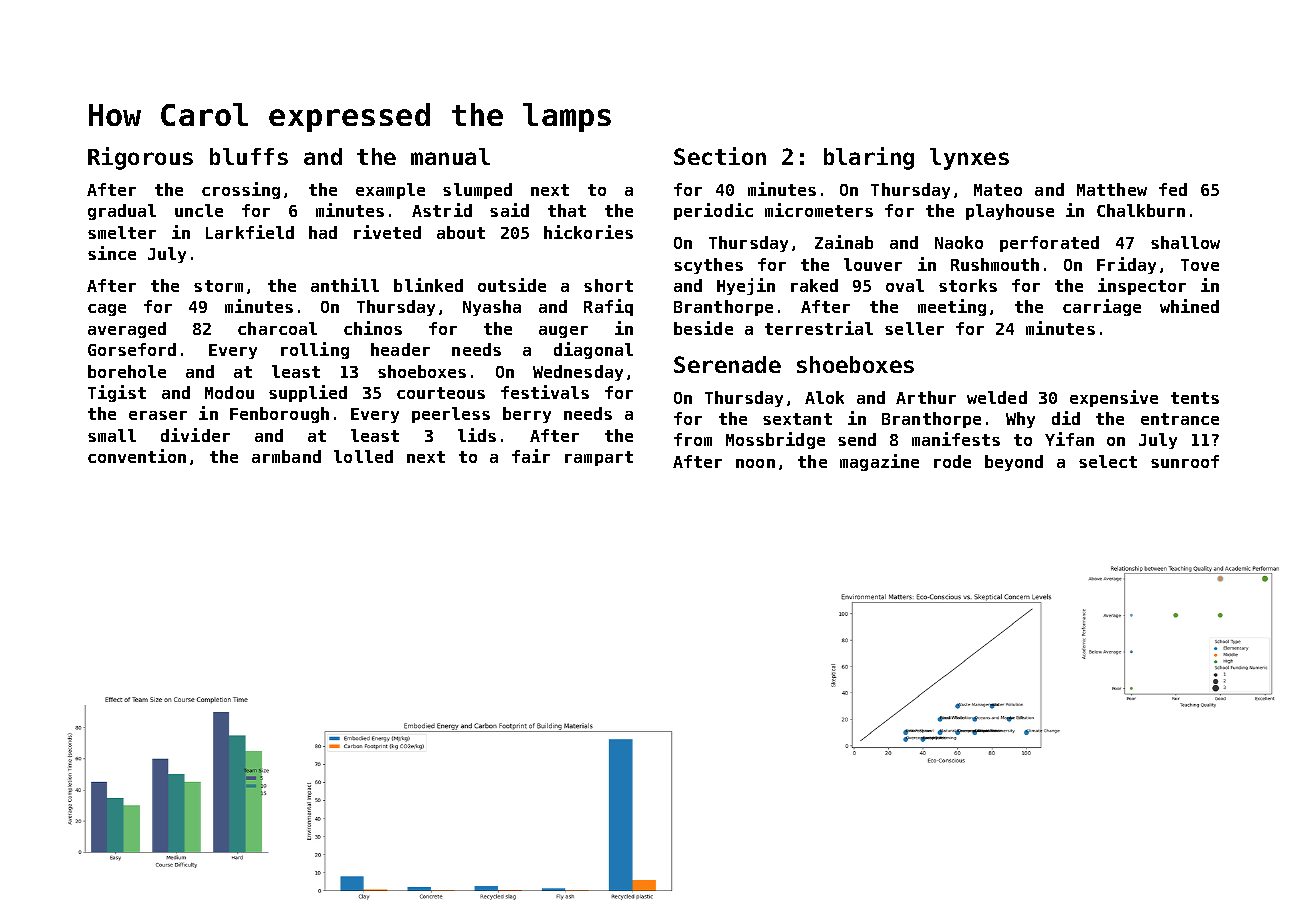 This screenshot has height=924, width=1308. What do you see at coordinates (819, 328) in the screenshot?
I see `terrestrial` at bounding box center [819, 328].
